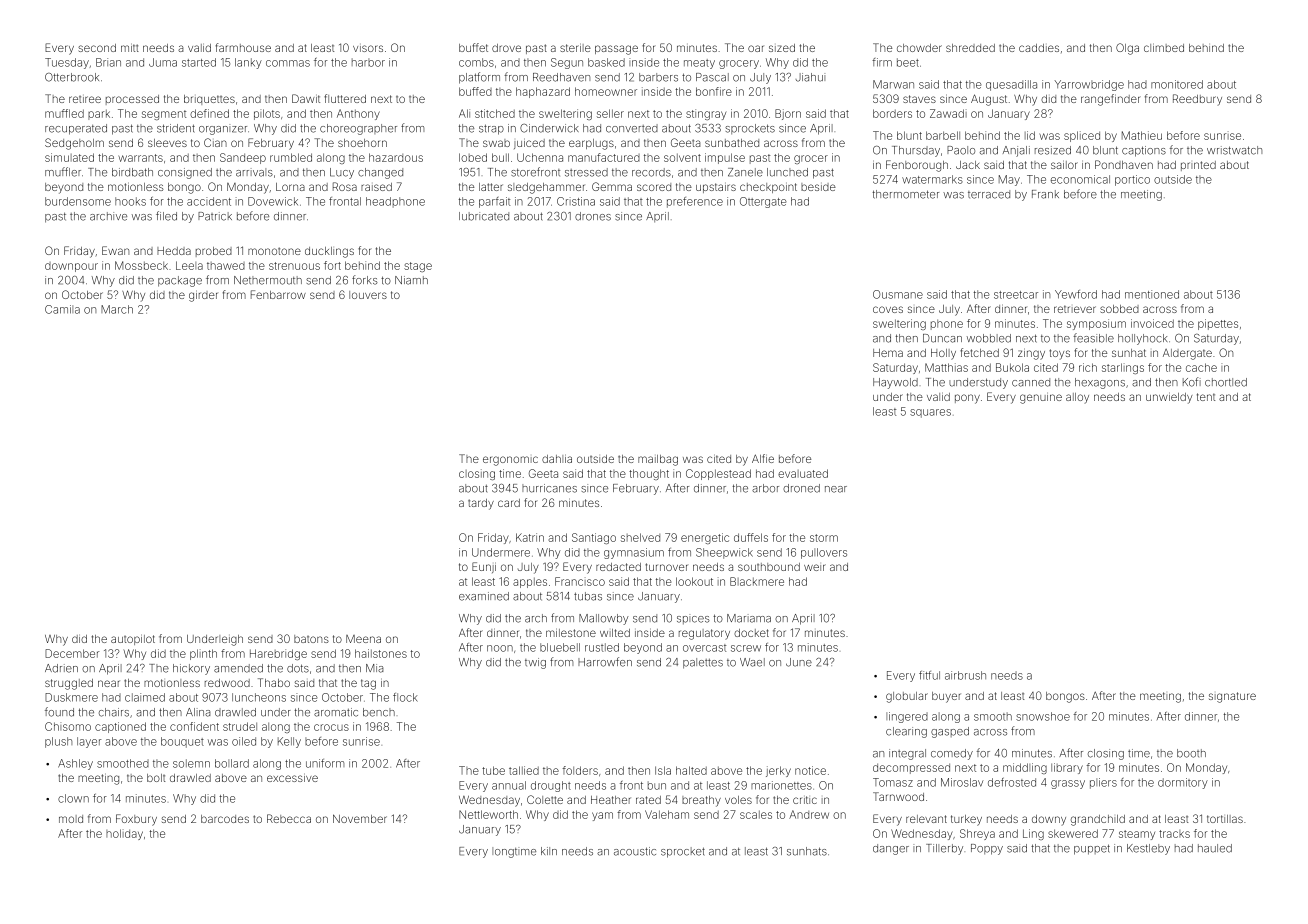 This image has height=924, width=1308. I want to click on Dovewick, so click(273, 201).
